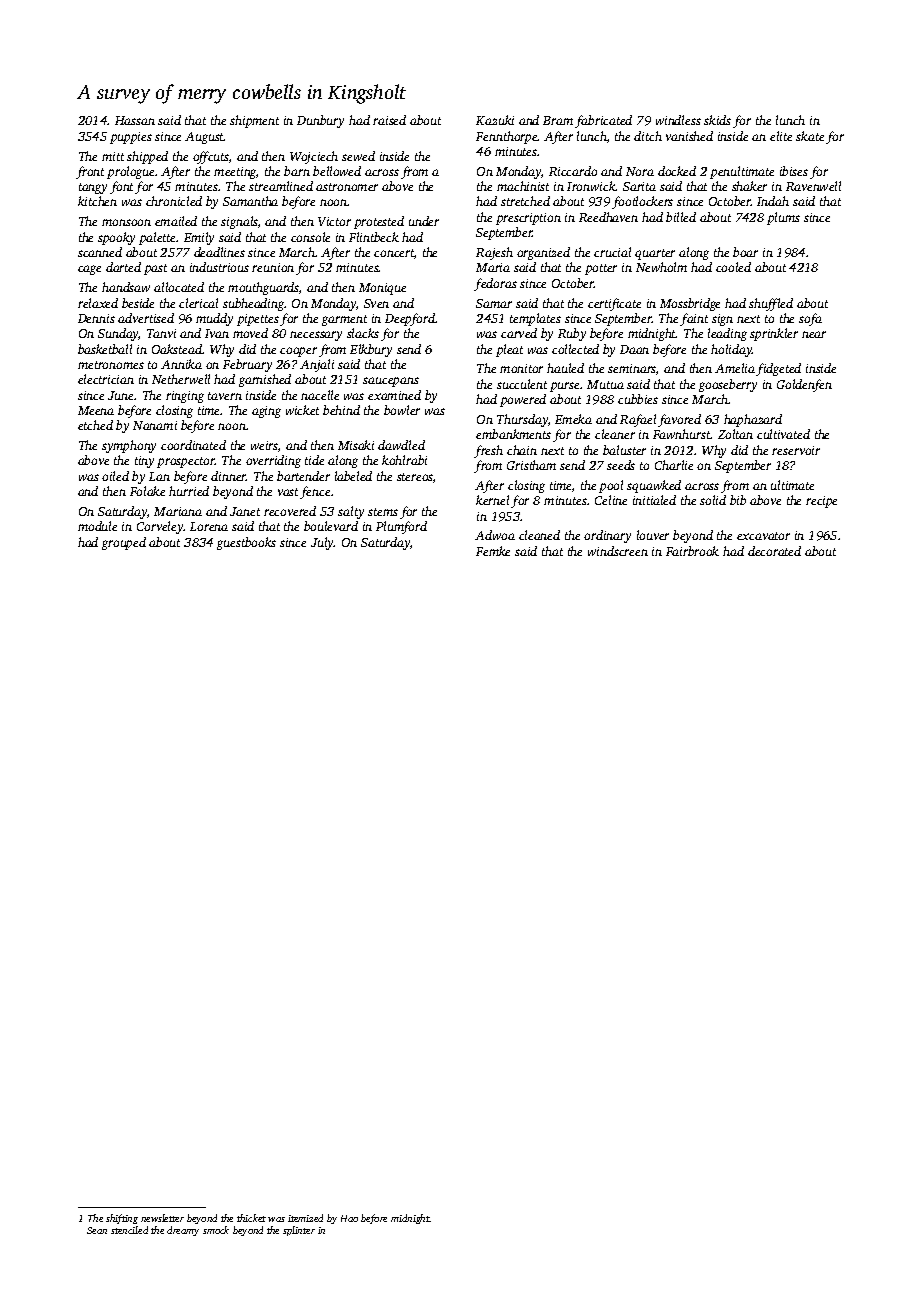 This image has height=1308, width=924. Describe the element at coordinates (678, 120) in the image. I see `windless` at that location.
